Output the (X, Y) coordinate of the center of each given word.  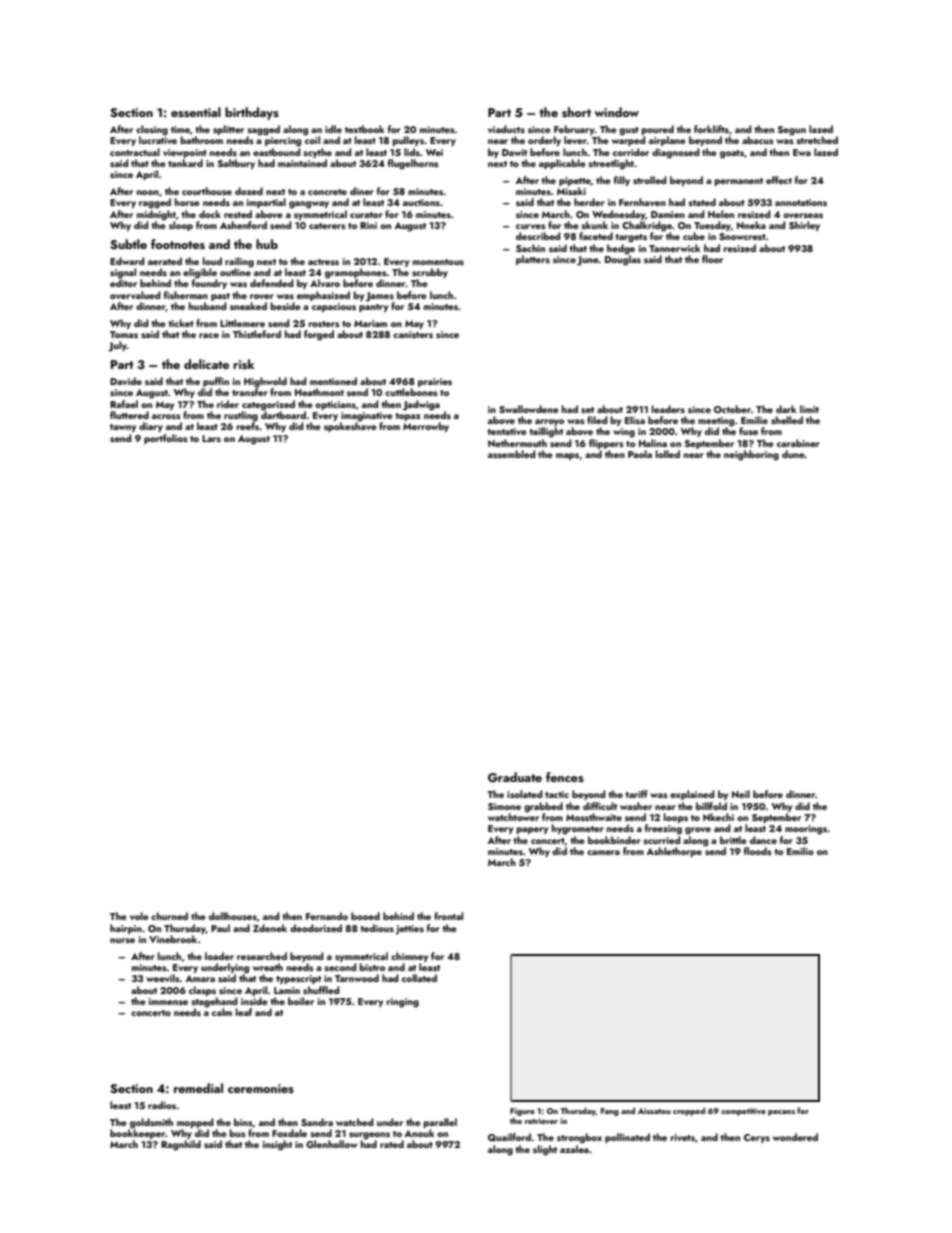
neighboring (751, 455)
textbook (365, 129)
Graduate (515, 777)
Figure (522, 1112)
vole (139, 916)
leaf (244, 1012)
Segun (792, 131)
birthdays (252, 113)
